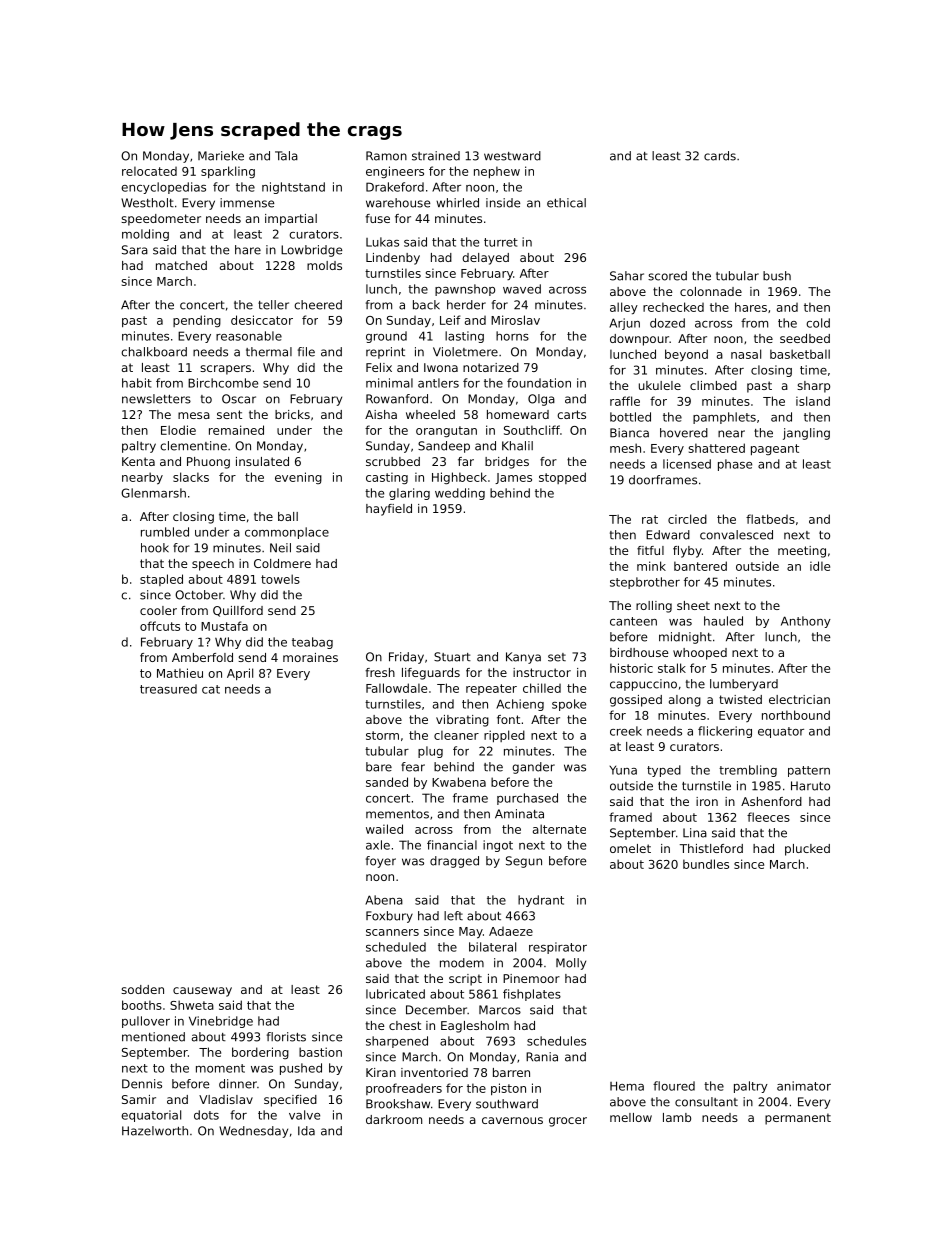 The height and width of the page is (1233, 952). Describe the element at coordinates (522, 289) in the page. I see `waved` at that location.
